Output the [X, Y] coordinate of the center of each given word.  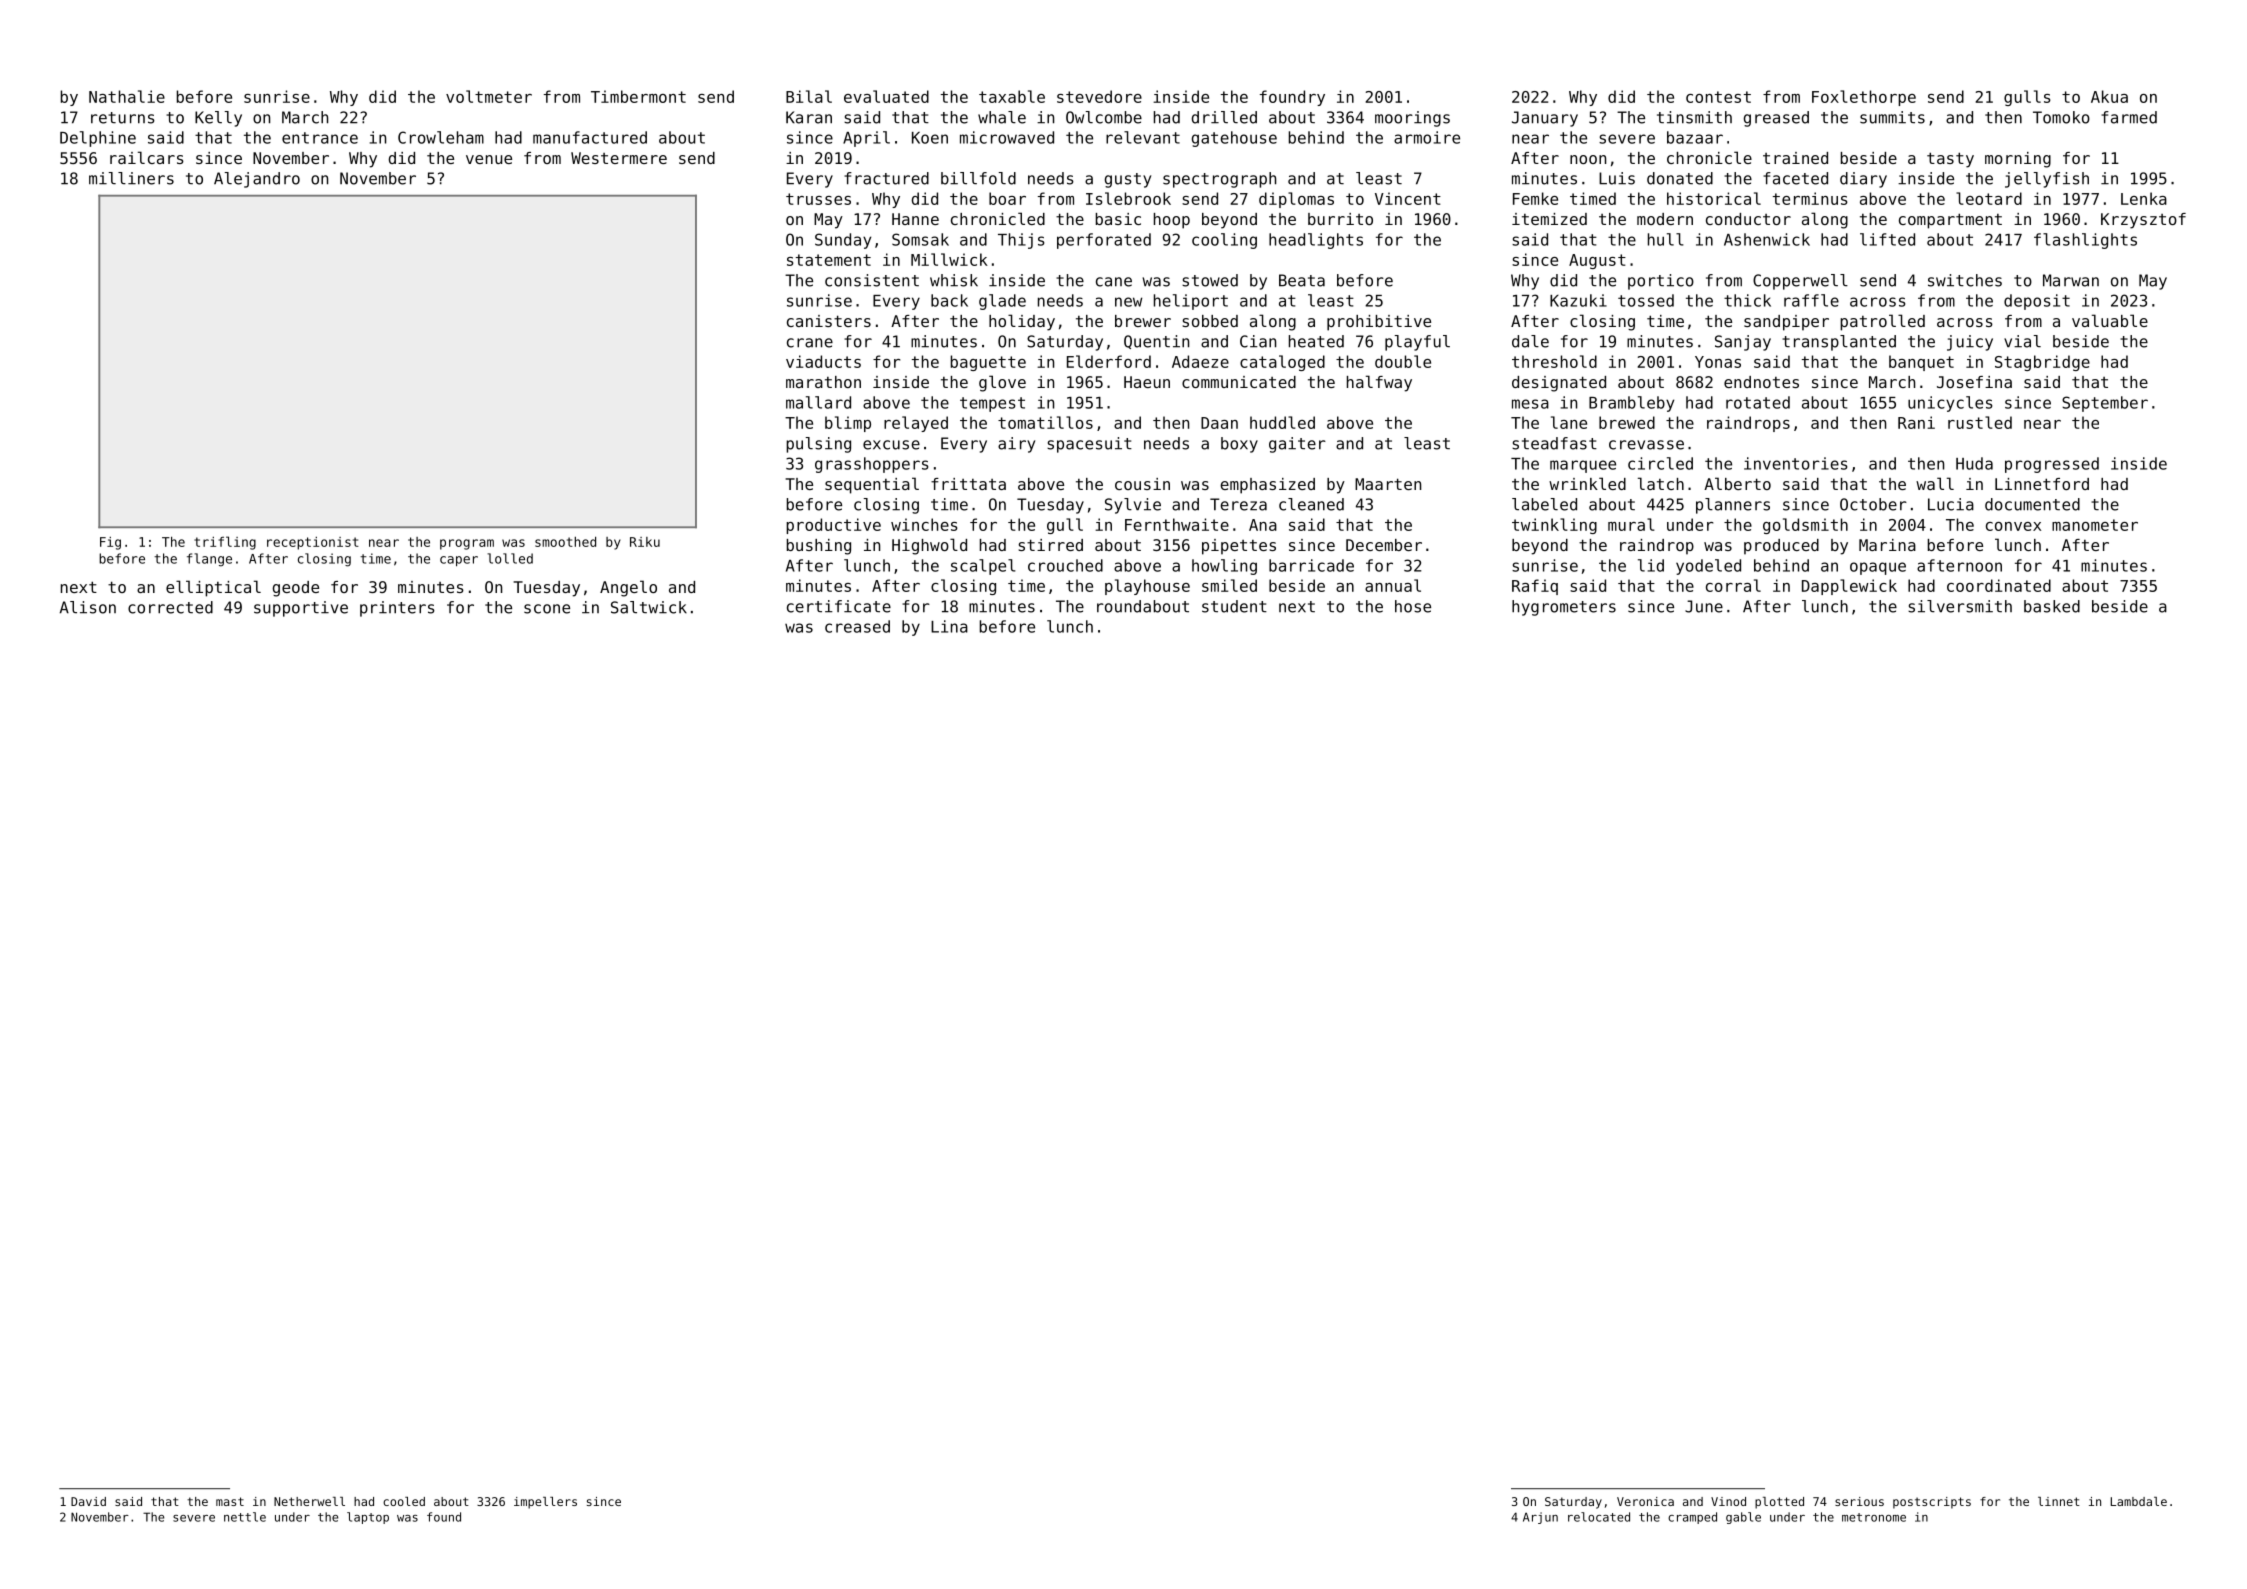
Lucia [1951, 504]
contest [1718, 97]
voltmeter [489, 96]
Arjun [1540, 1518]
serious [1859, 1501]
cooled [404, 1501]
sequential [872, 485]
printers [397, 609]
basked [2052, 606]
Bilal [809, 96]
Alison [88, 607]
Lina [949, 626]
